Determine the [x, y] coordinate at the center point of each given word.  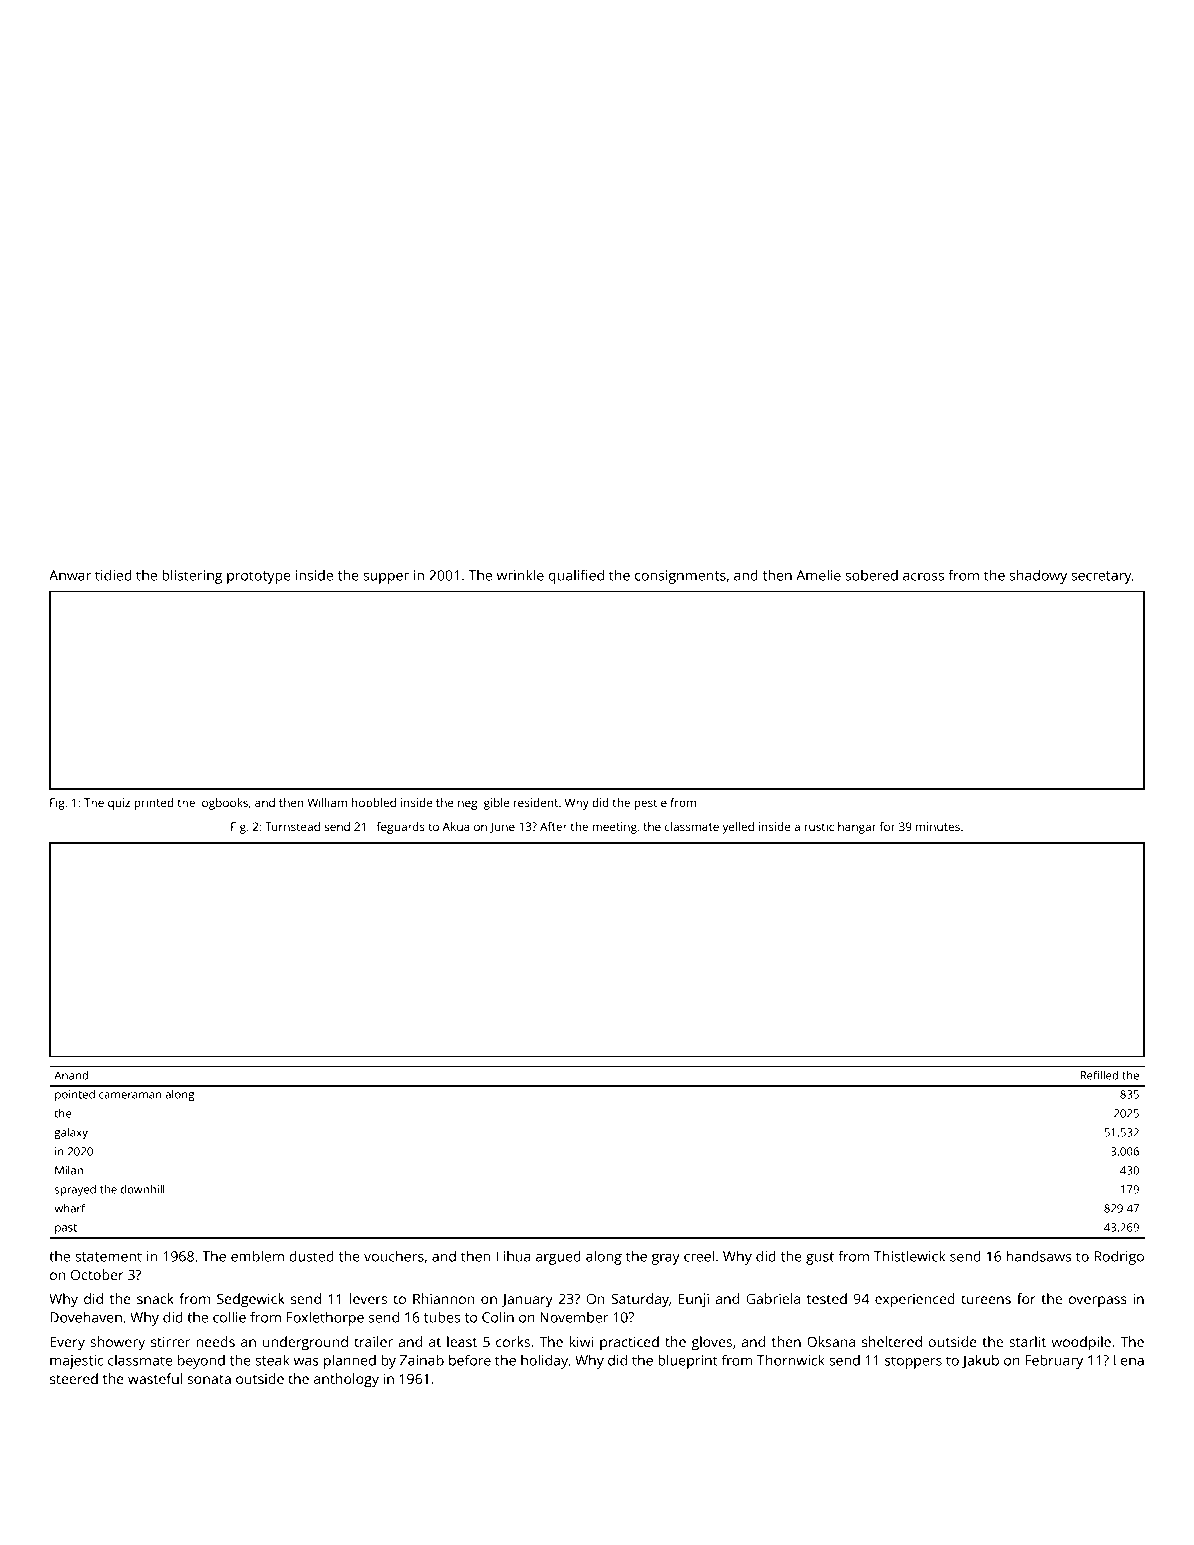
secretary [1101, 577]
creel [699, 1256]
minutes [938, 826]
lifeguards [398, 828]
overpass [1098, 1301]
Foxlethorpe [325, 1318]
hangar [857, 828]
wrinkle [520, 575]
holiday [544, 1361]
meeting [614, 828]
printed [153, 804]
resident [536, 802]
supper [386, 578]
